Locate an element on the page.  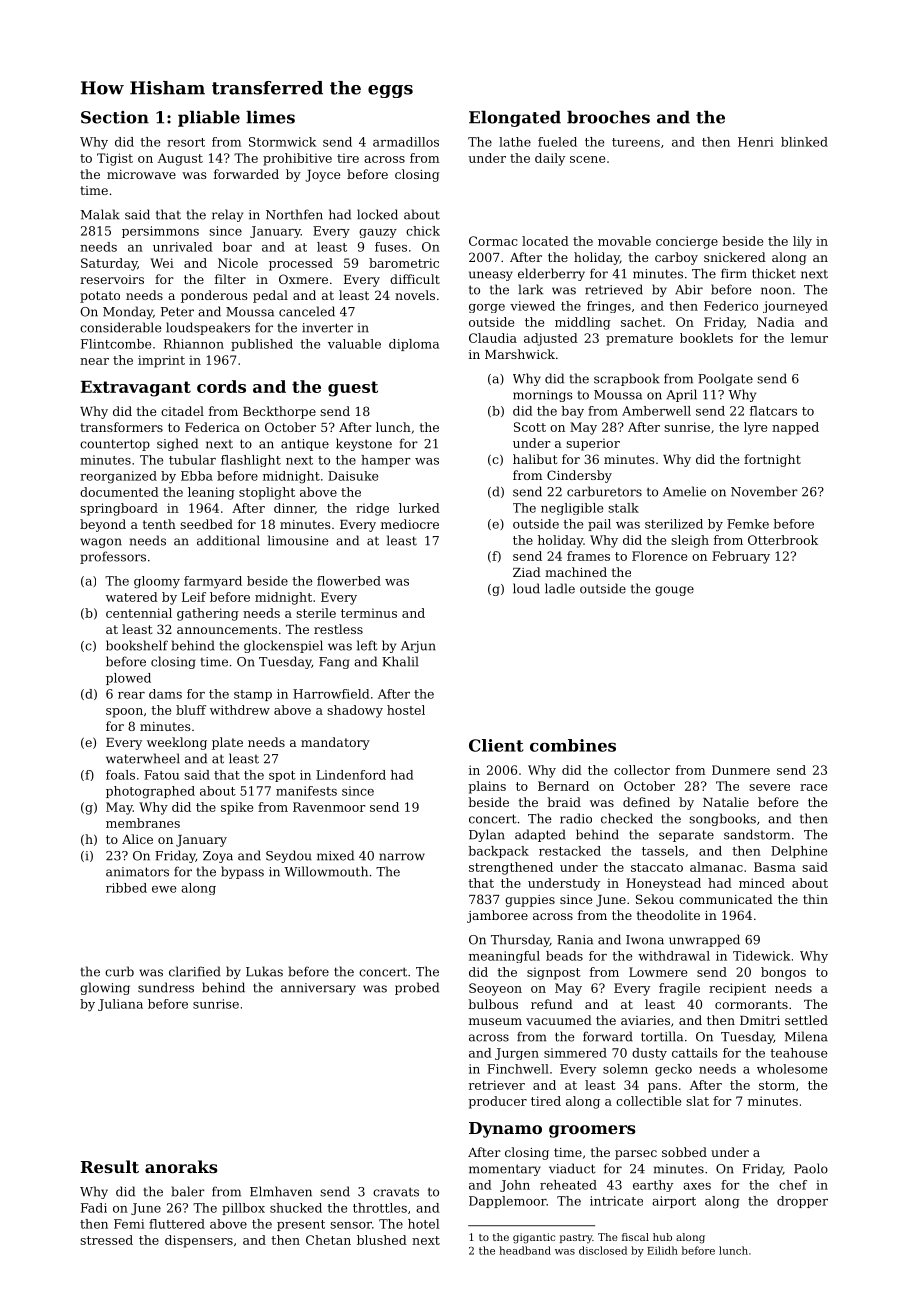
spike is located at coordinates (237, 808).
